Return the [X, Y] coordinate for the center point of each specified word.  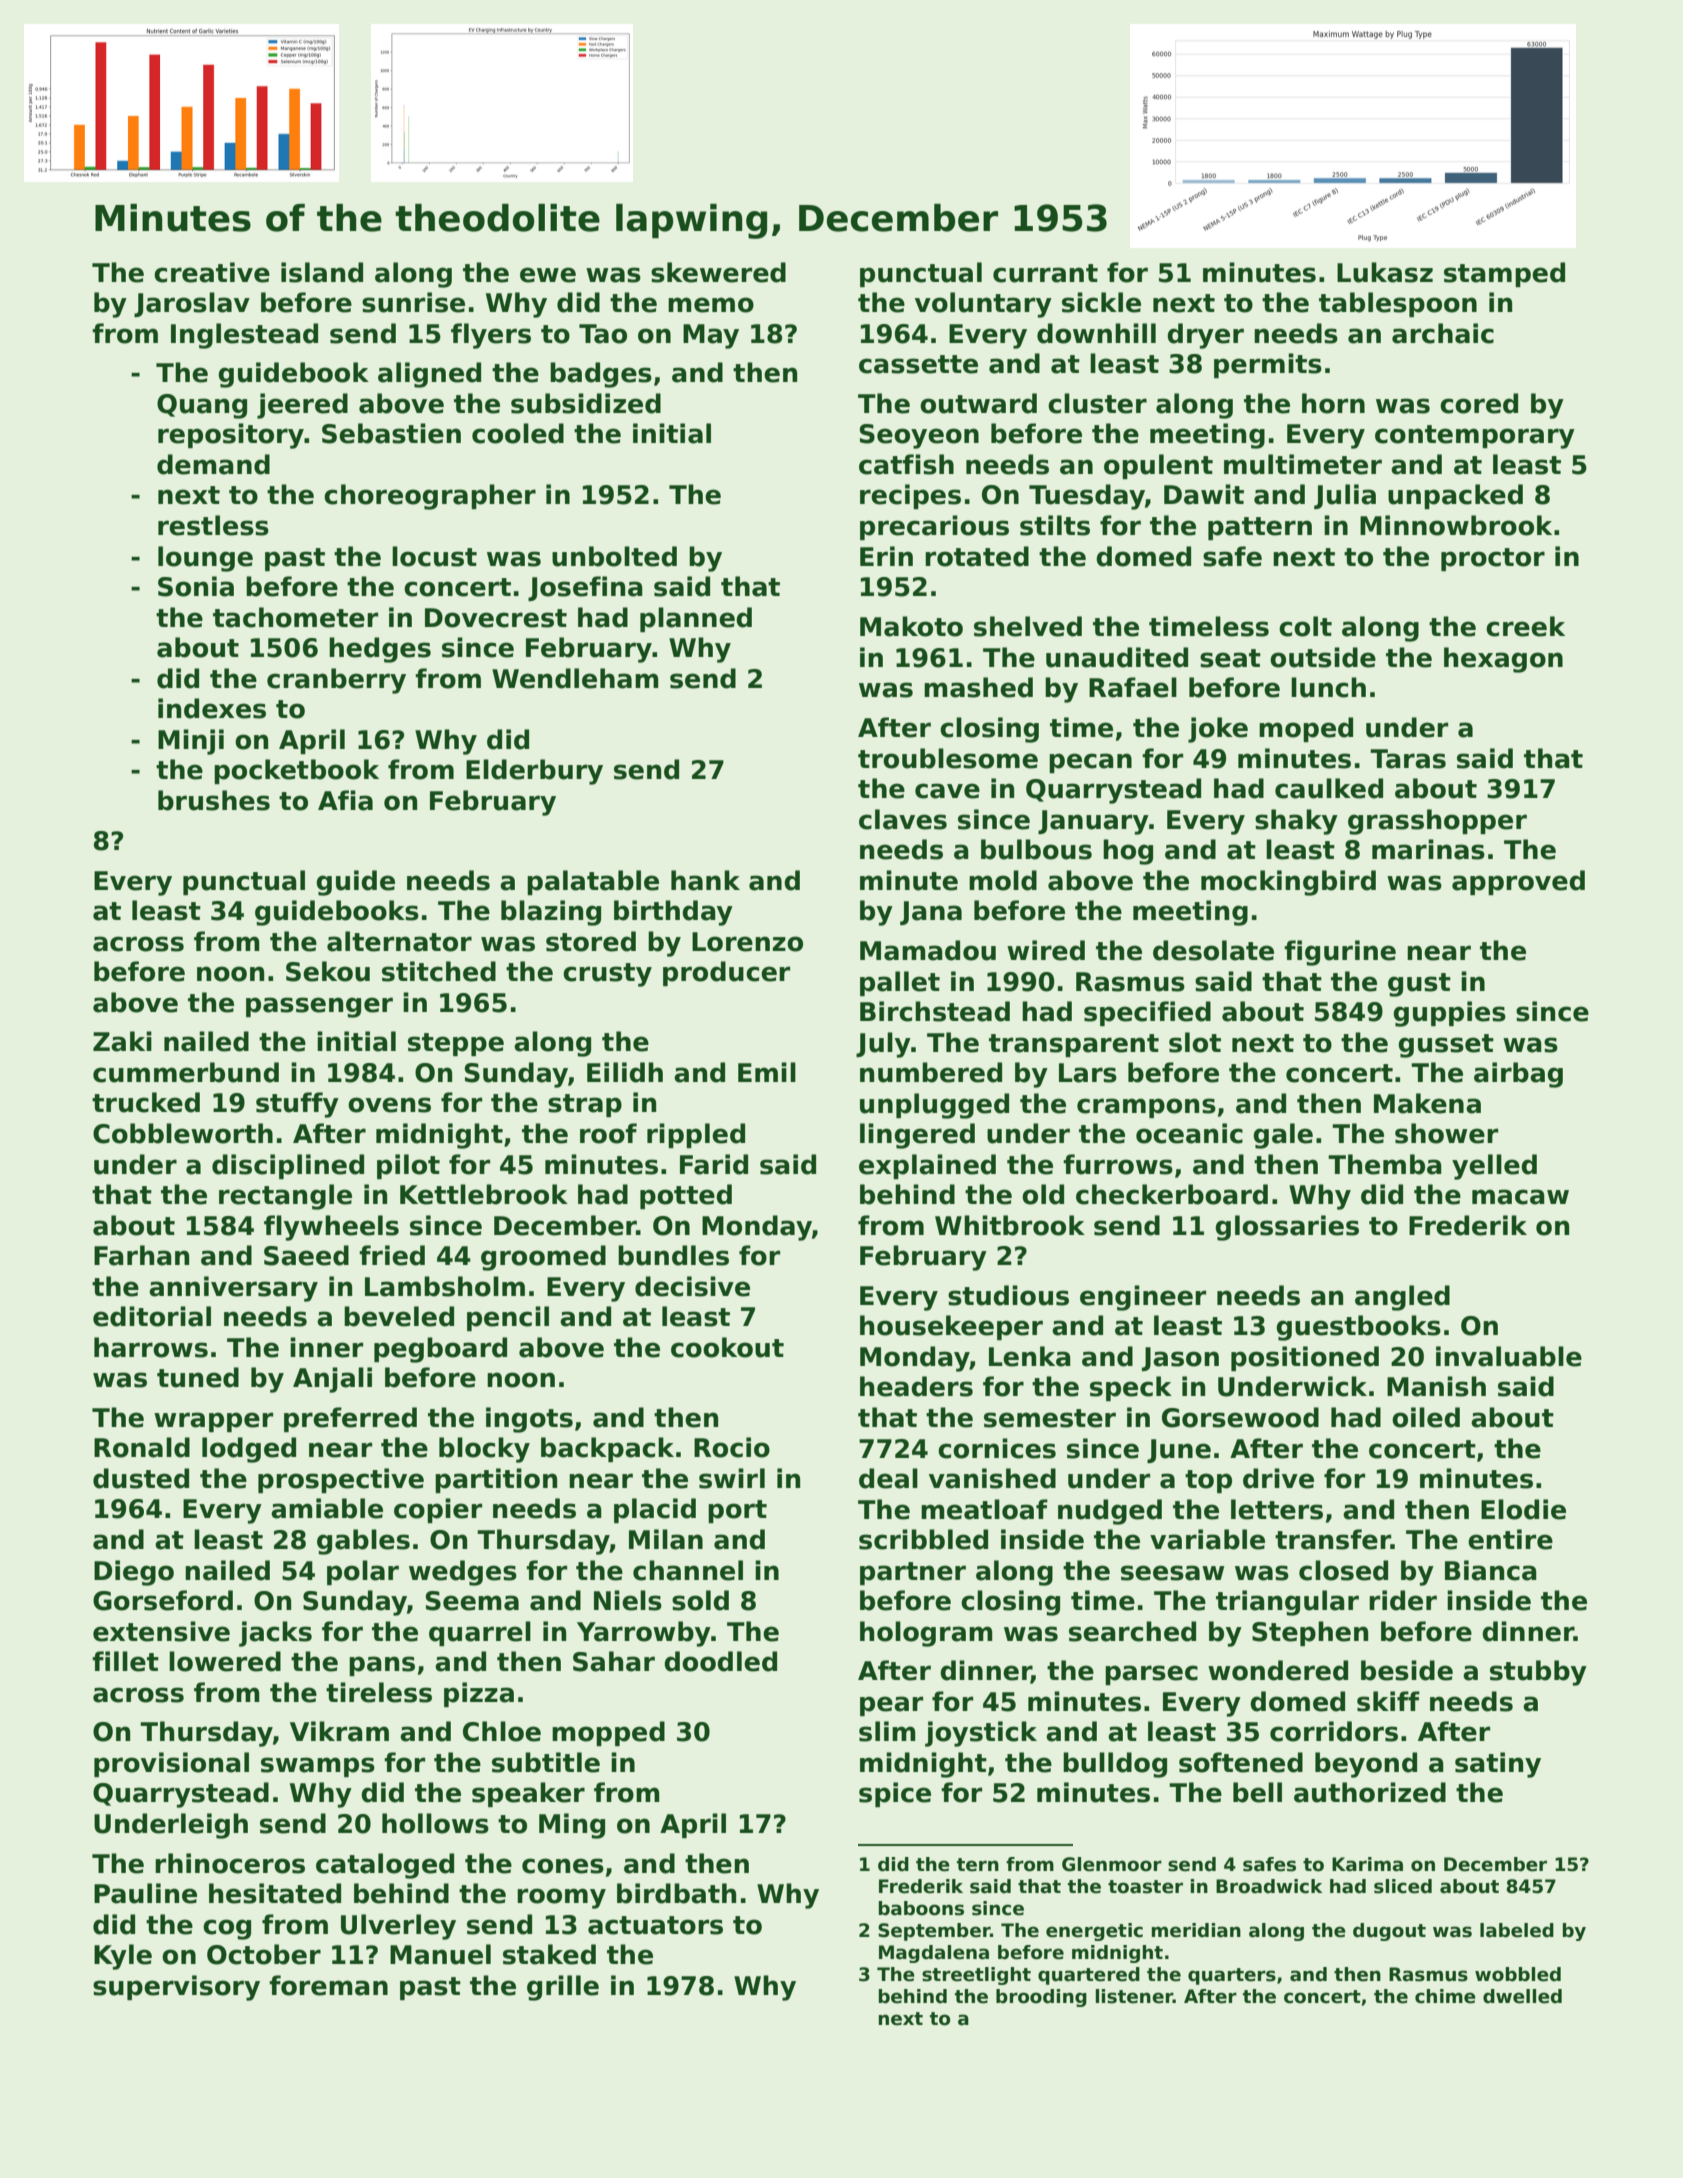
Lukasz [1385, 272]
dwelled [1522, 1996]
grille [563, 1988]
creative [212, 272]
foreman [328, 1985]
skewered [718, 272]
